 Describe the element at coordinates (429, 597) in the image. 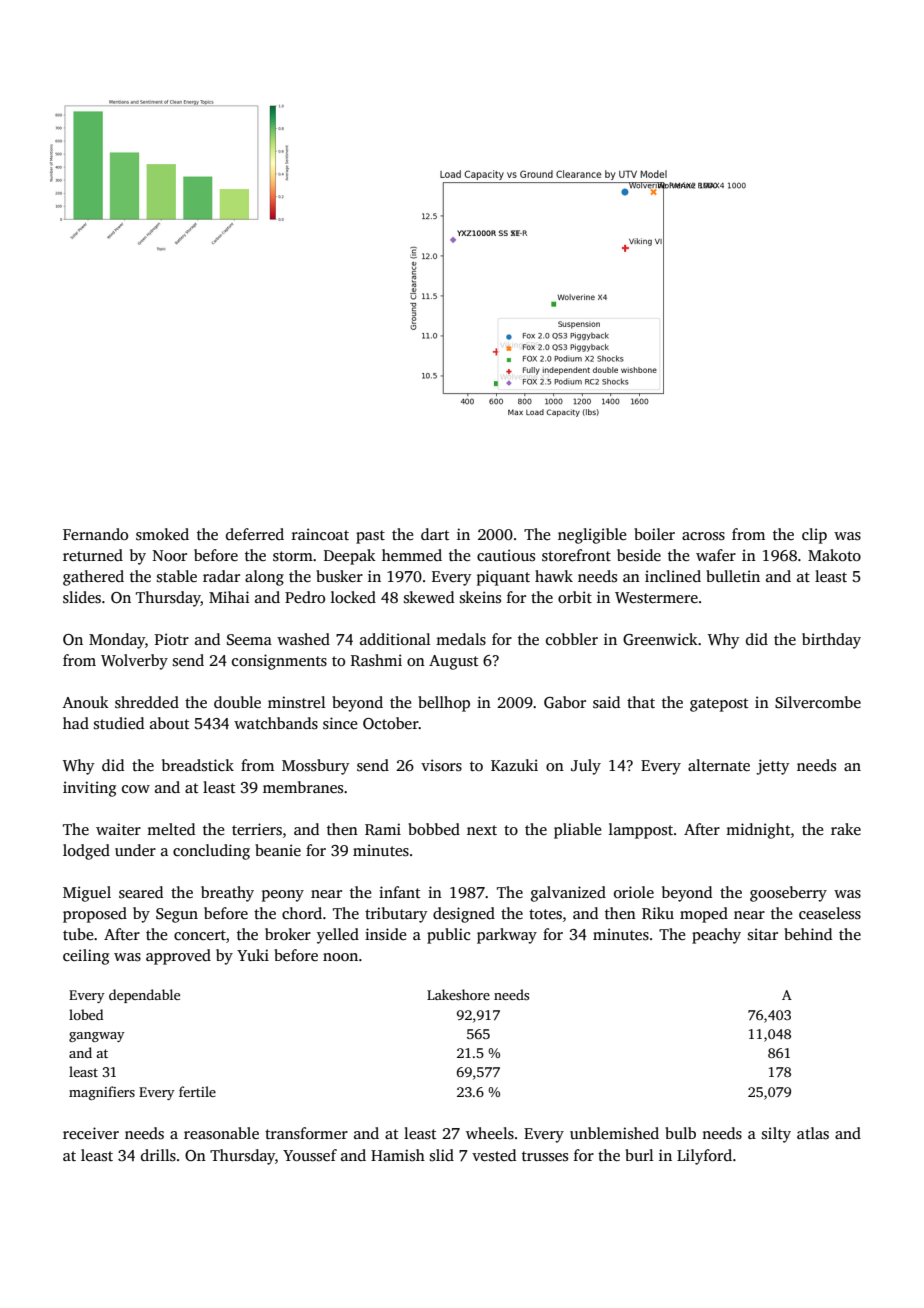

I see `skewed` at that location.
